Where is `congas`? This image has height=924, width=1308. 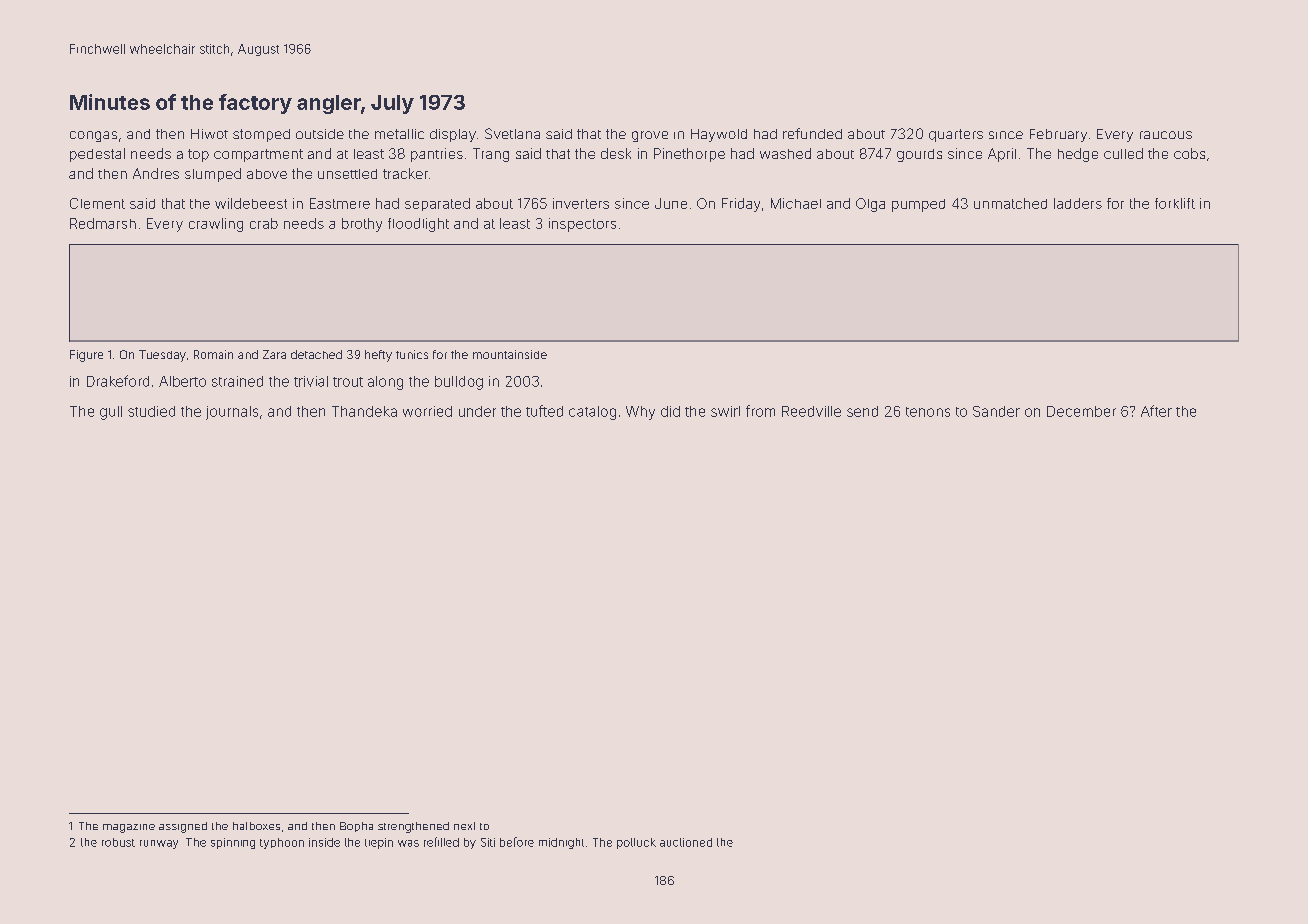
congas is located at coordinates (93, 136).
